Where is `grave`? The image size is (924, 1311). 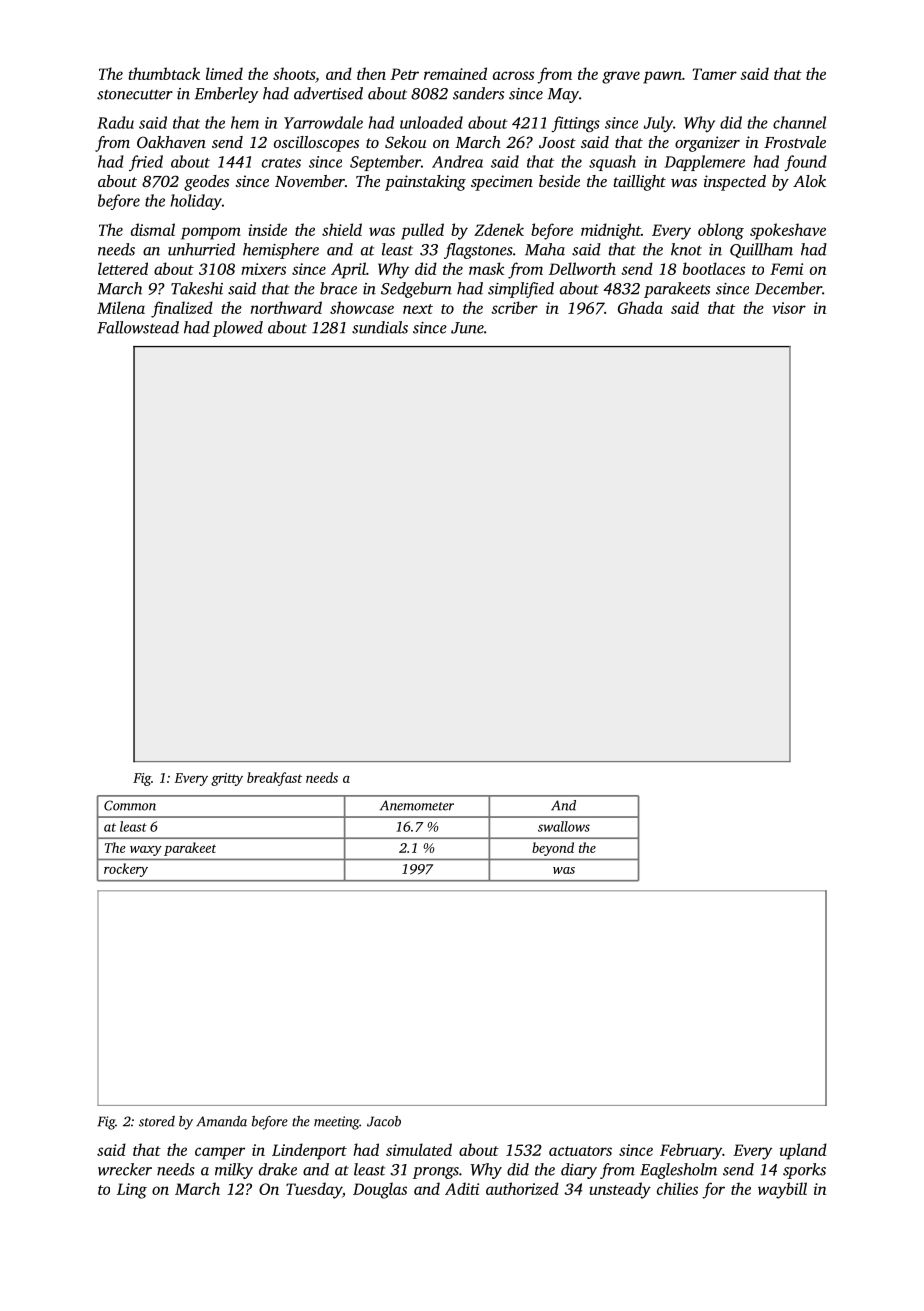
grave is located at coordinates (621, 77).
